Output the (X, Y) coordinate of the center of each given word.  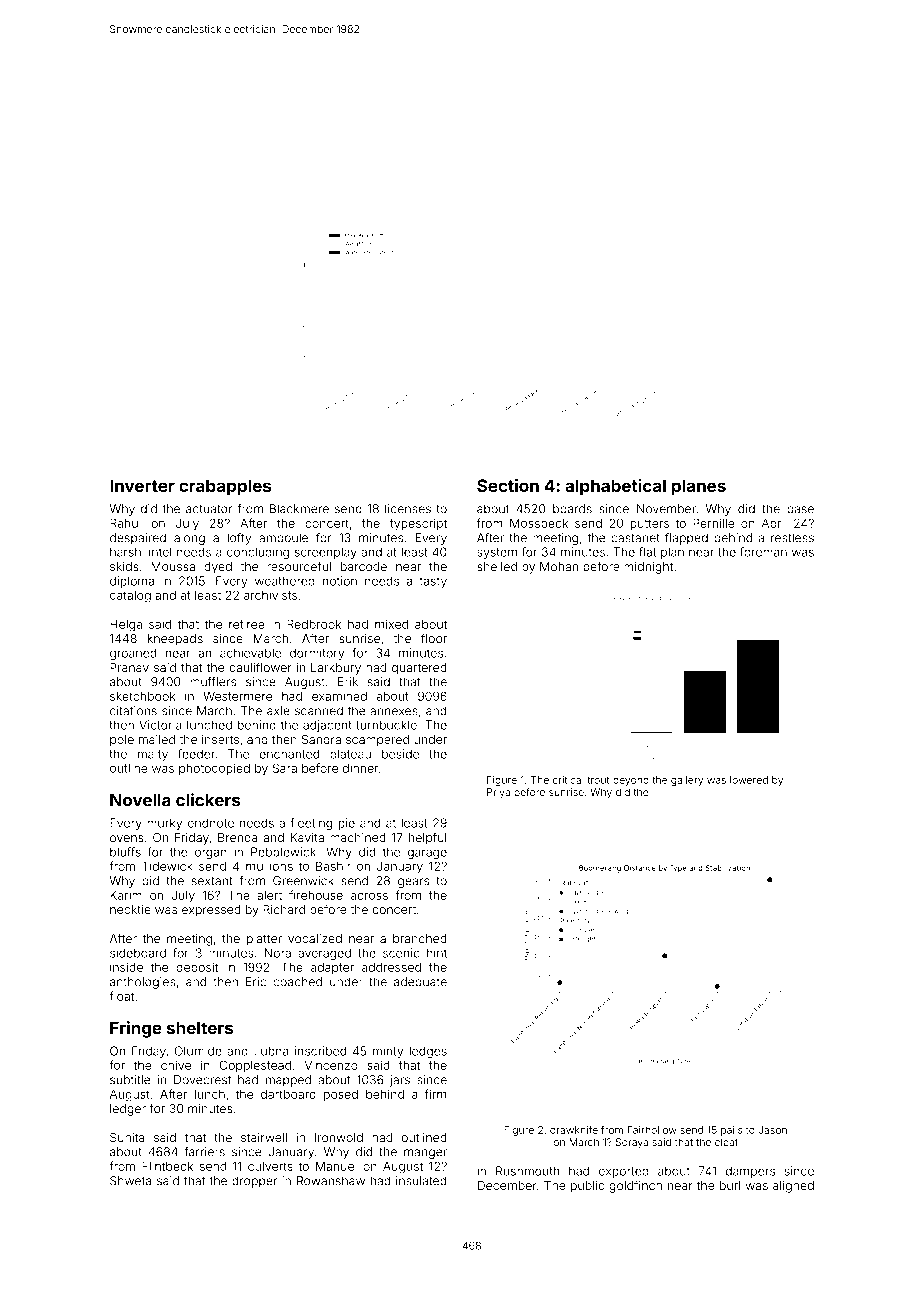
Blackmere (299, 509)
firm (435, 1094)
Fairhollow (652, 1130)
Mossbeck (539, 523)
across (369, 896)
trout (598, 780)
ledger (128, 1110)
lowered (749, 780)
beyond (631, 781)
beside (400, 754)
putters (649, 524)
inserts (220, 739)
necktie (130, 909)
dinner (361, 768)
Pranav (129, 667)
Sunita (127, 1137)
